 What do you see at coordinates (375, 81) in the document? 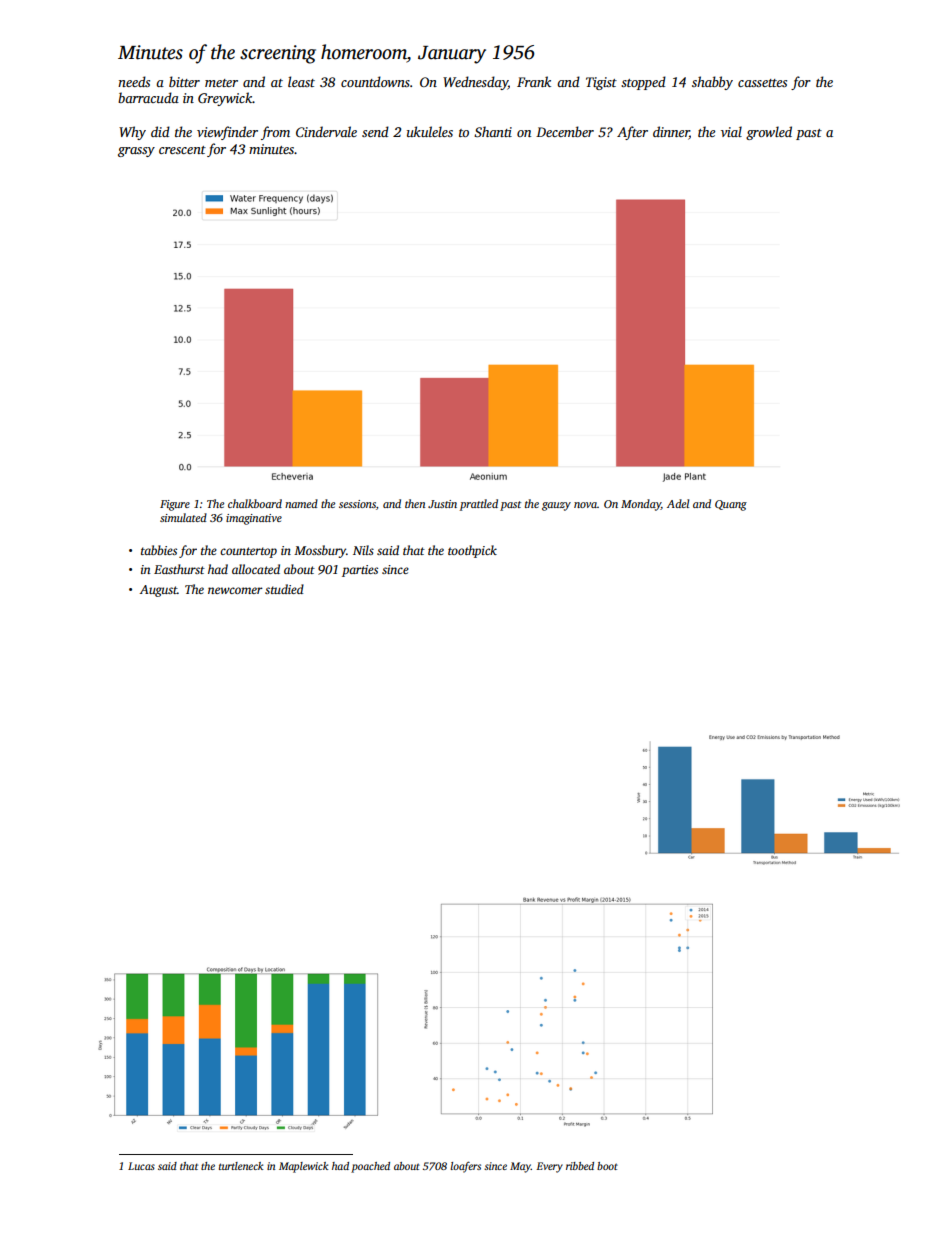
I see `countdowns` at bounding box center [375, 81].
